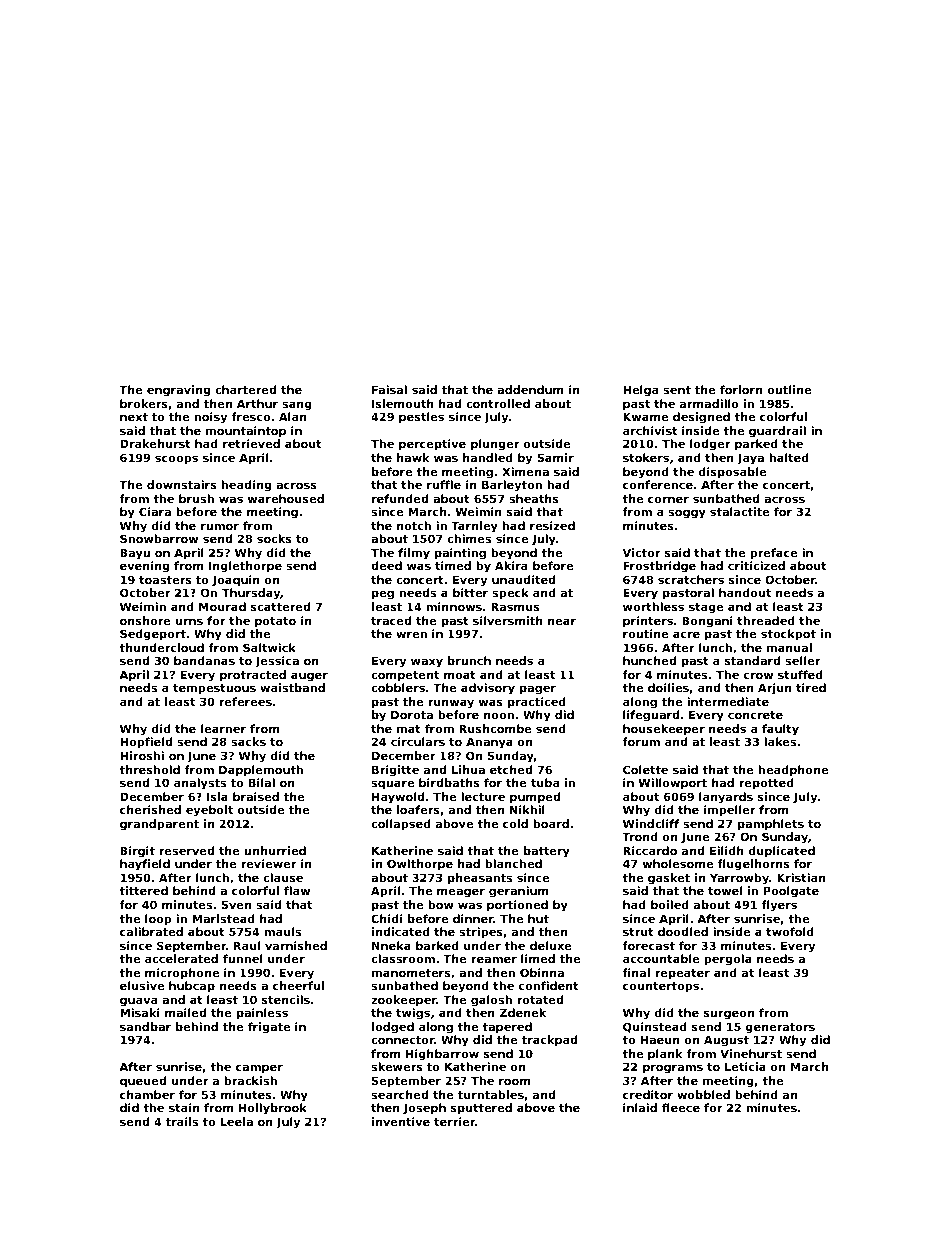  I want to click on inventive, so click(401, 1121).
